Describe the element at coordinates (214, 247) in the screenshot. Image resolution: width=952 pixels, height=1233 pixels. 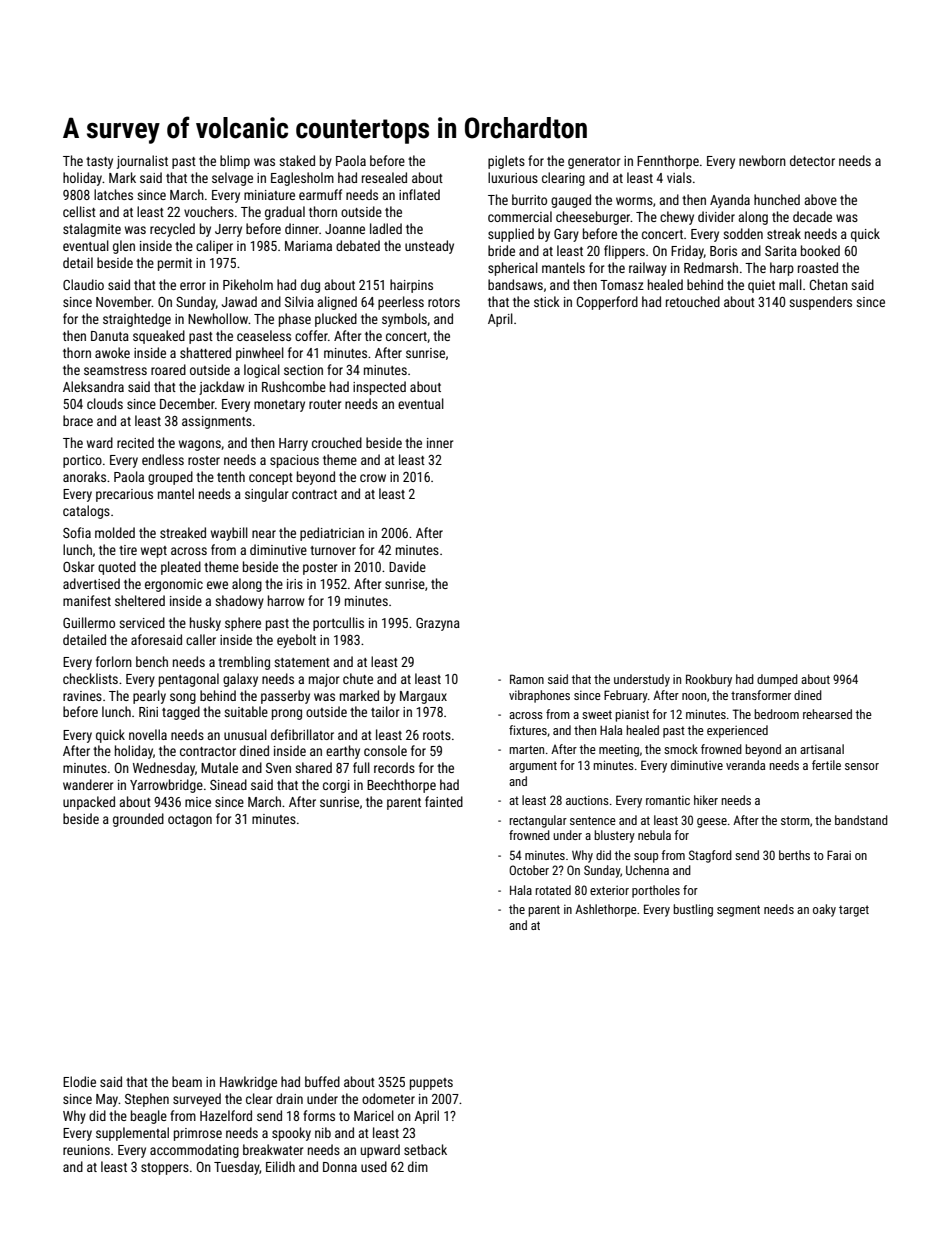
I see `caliper` at that location.
